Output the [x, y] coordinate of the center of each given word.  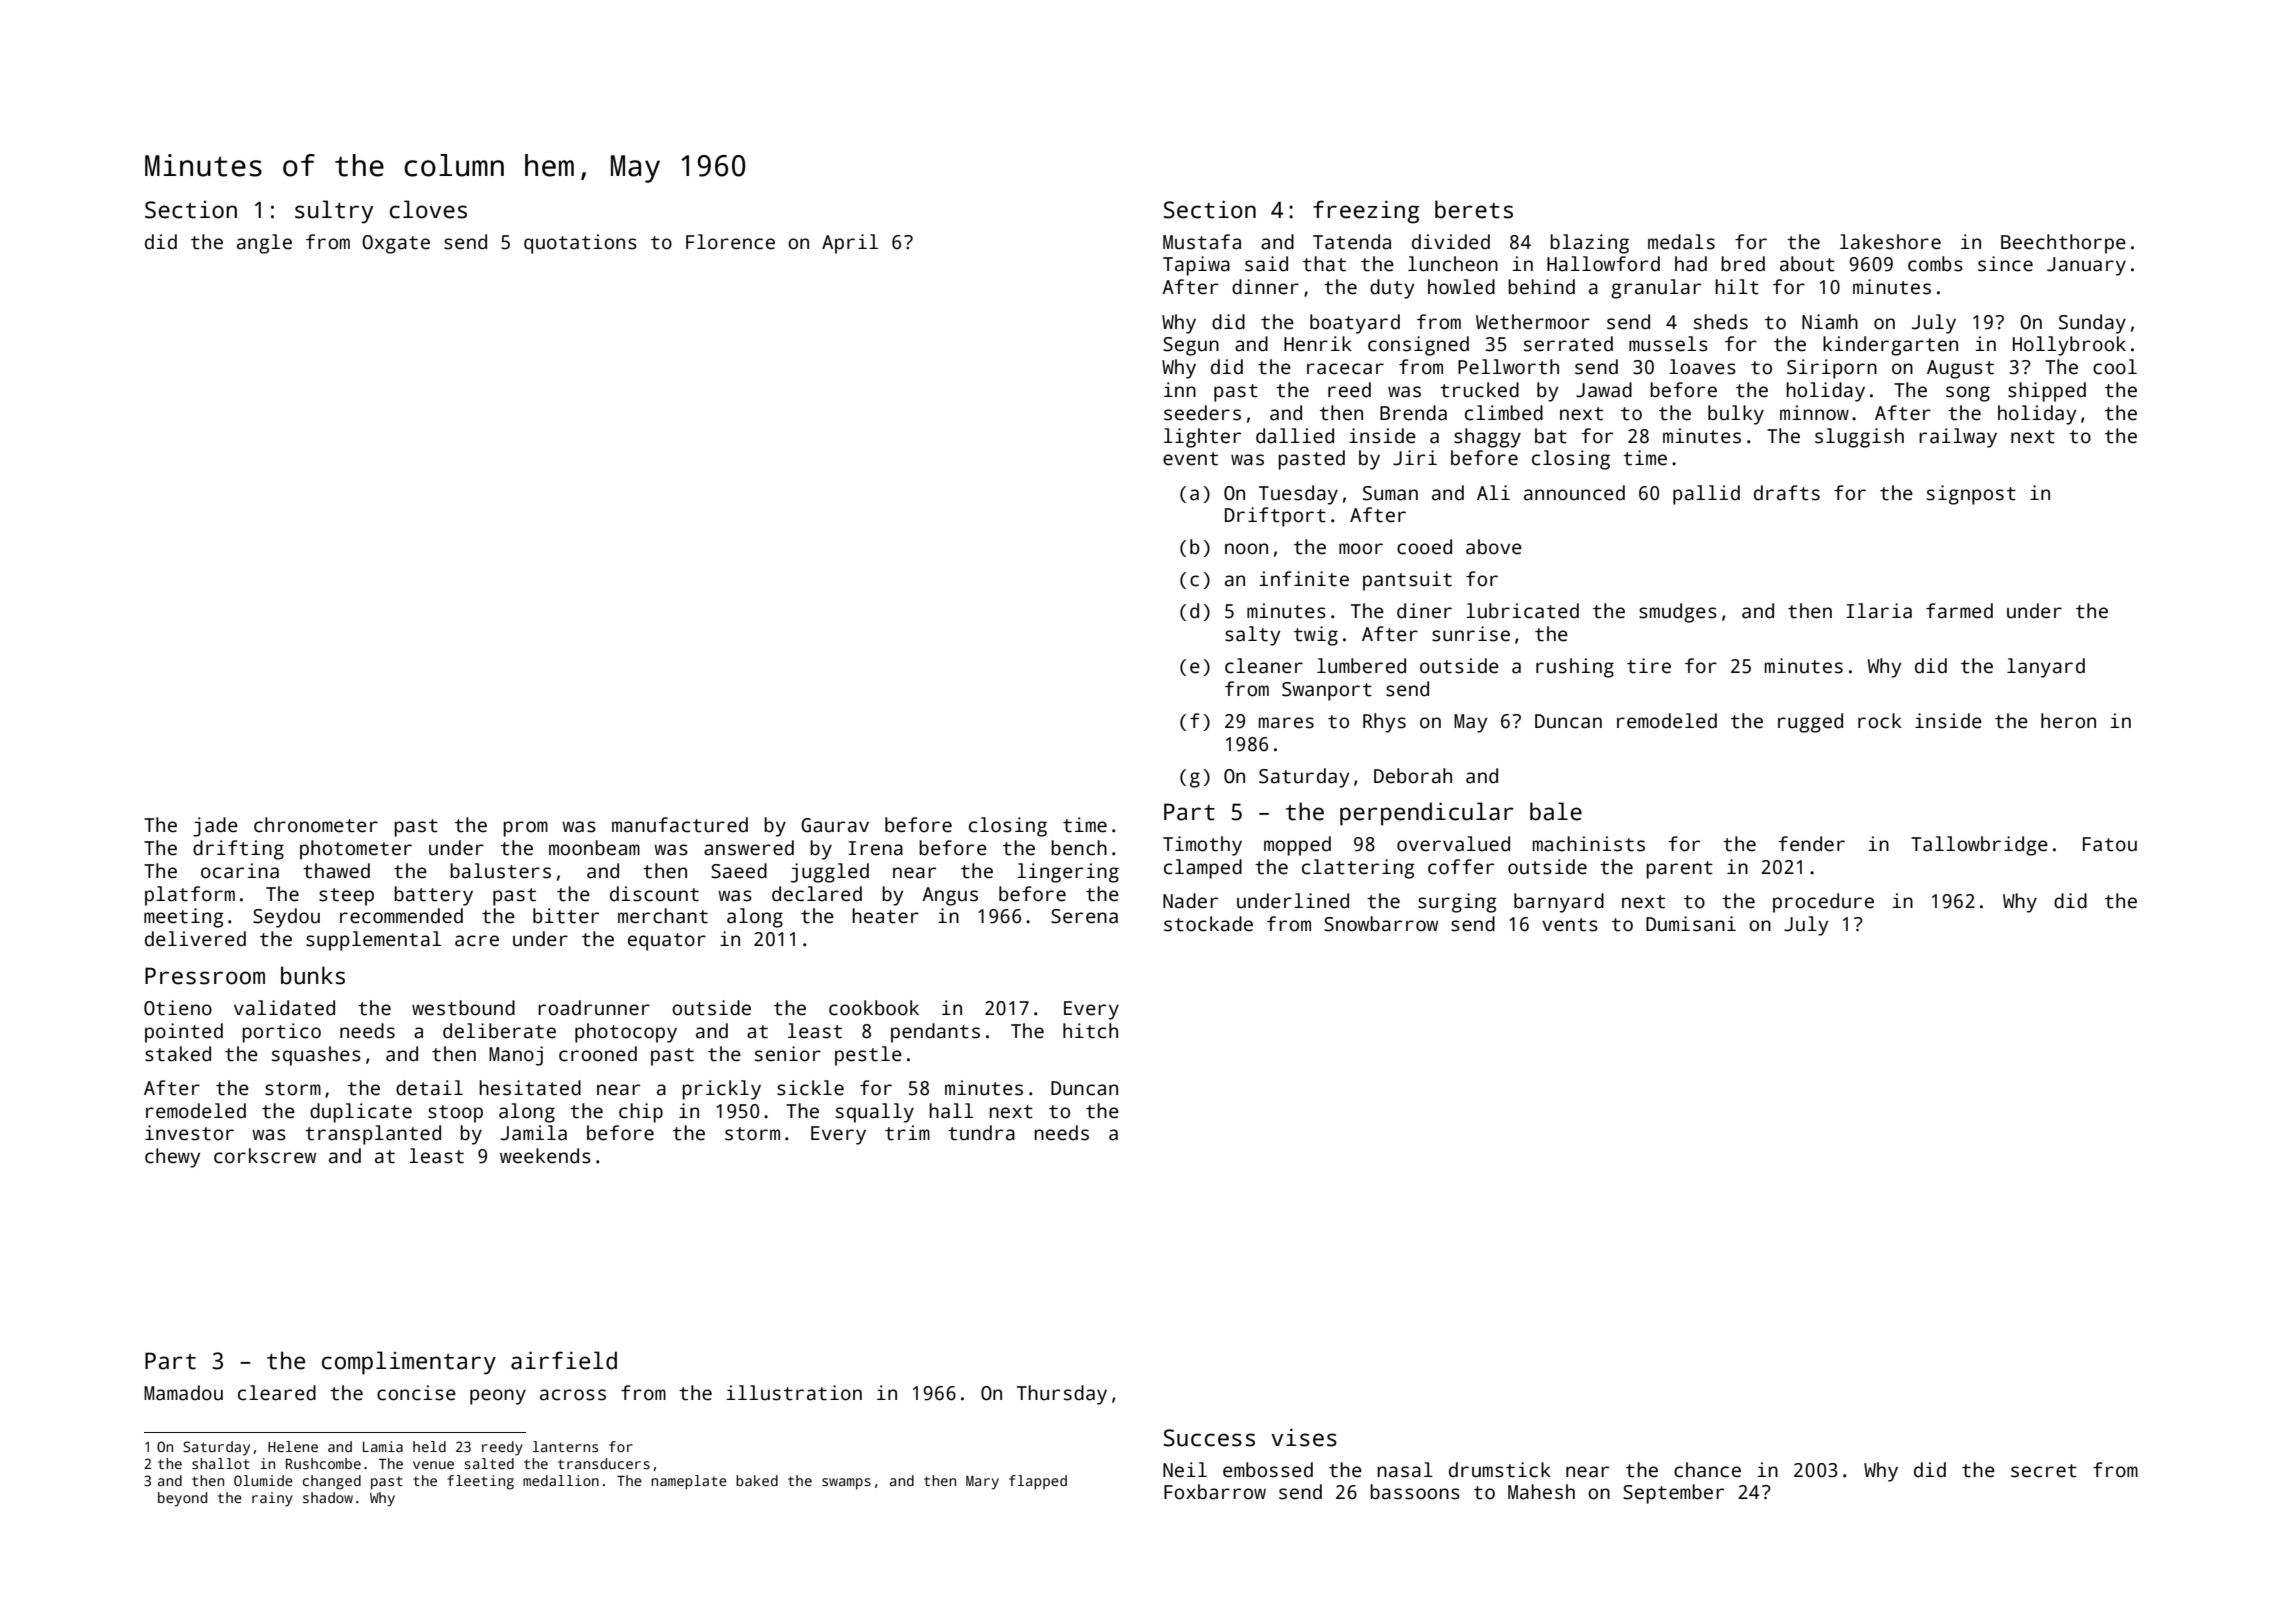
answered [749, 848]
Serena [1084, 916]
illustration [794, 1393]
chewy [172, 1158]
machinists [1589, 844]
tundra [981, 1133]
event [1190, 459]
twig [1316, 636]
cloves [428, 209]
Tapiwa [1196, 266]
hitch [1090, 1031]
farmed [1959, 611]
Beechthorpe [2063, 244]
